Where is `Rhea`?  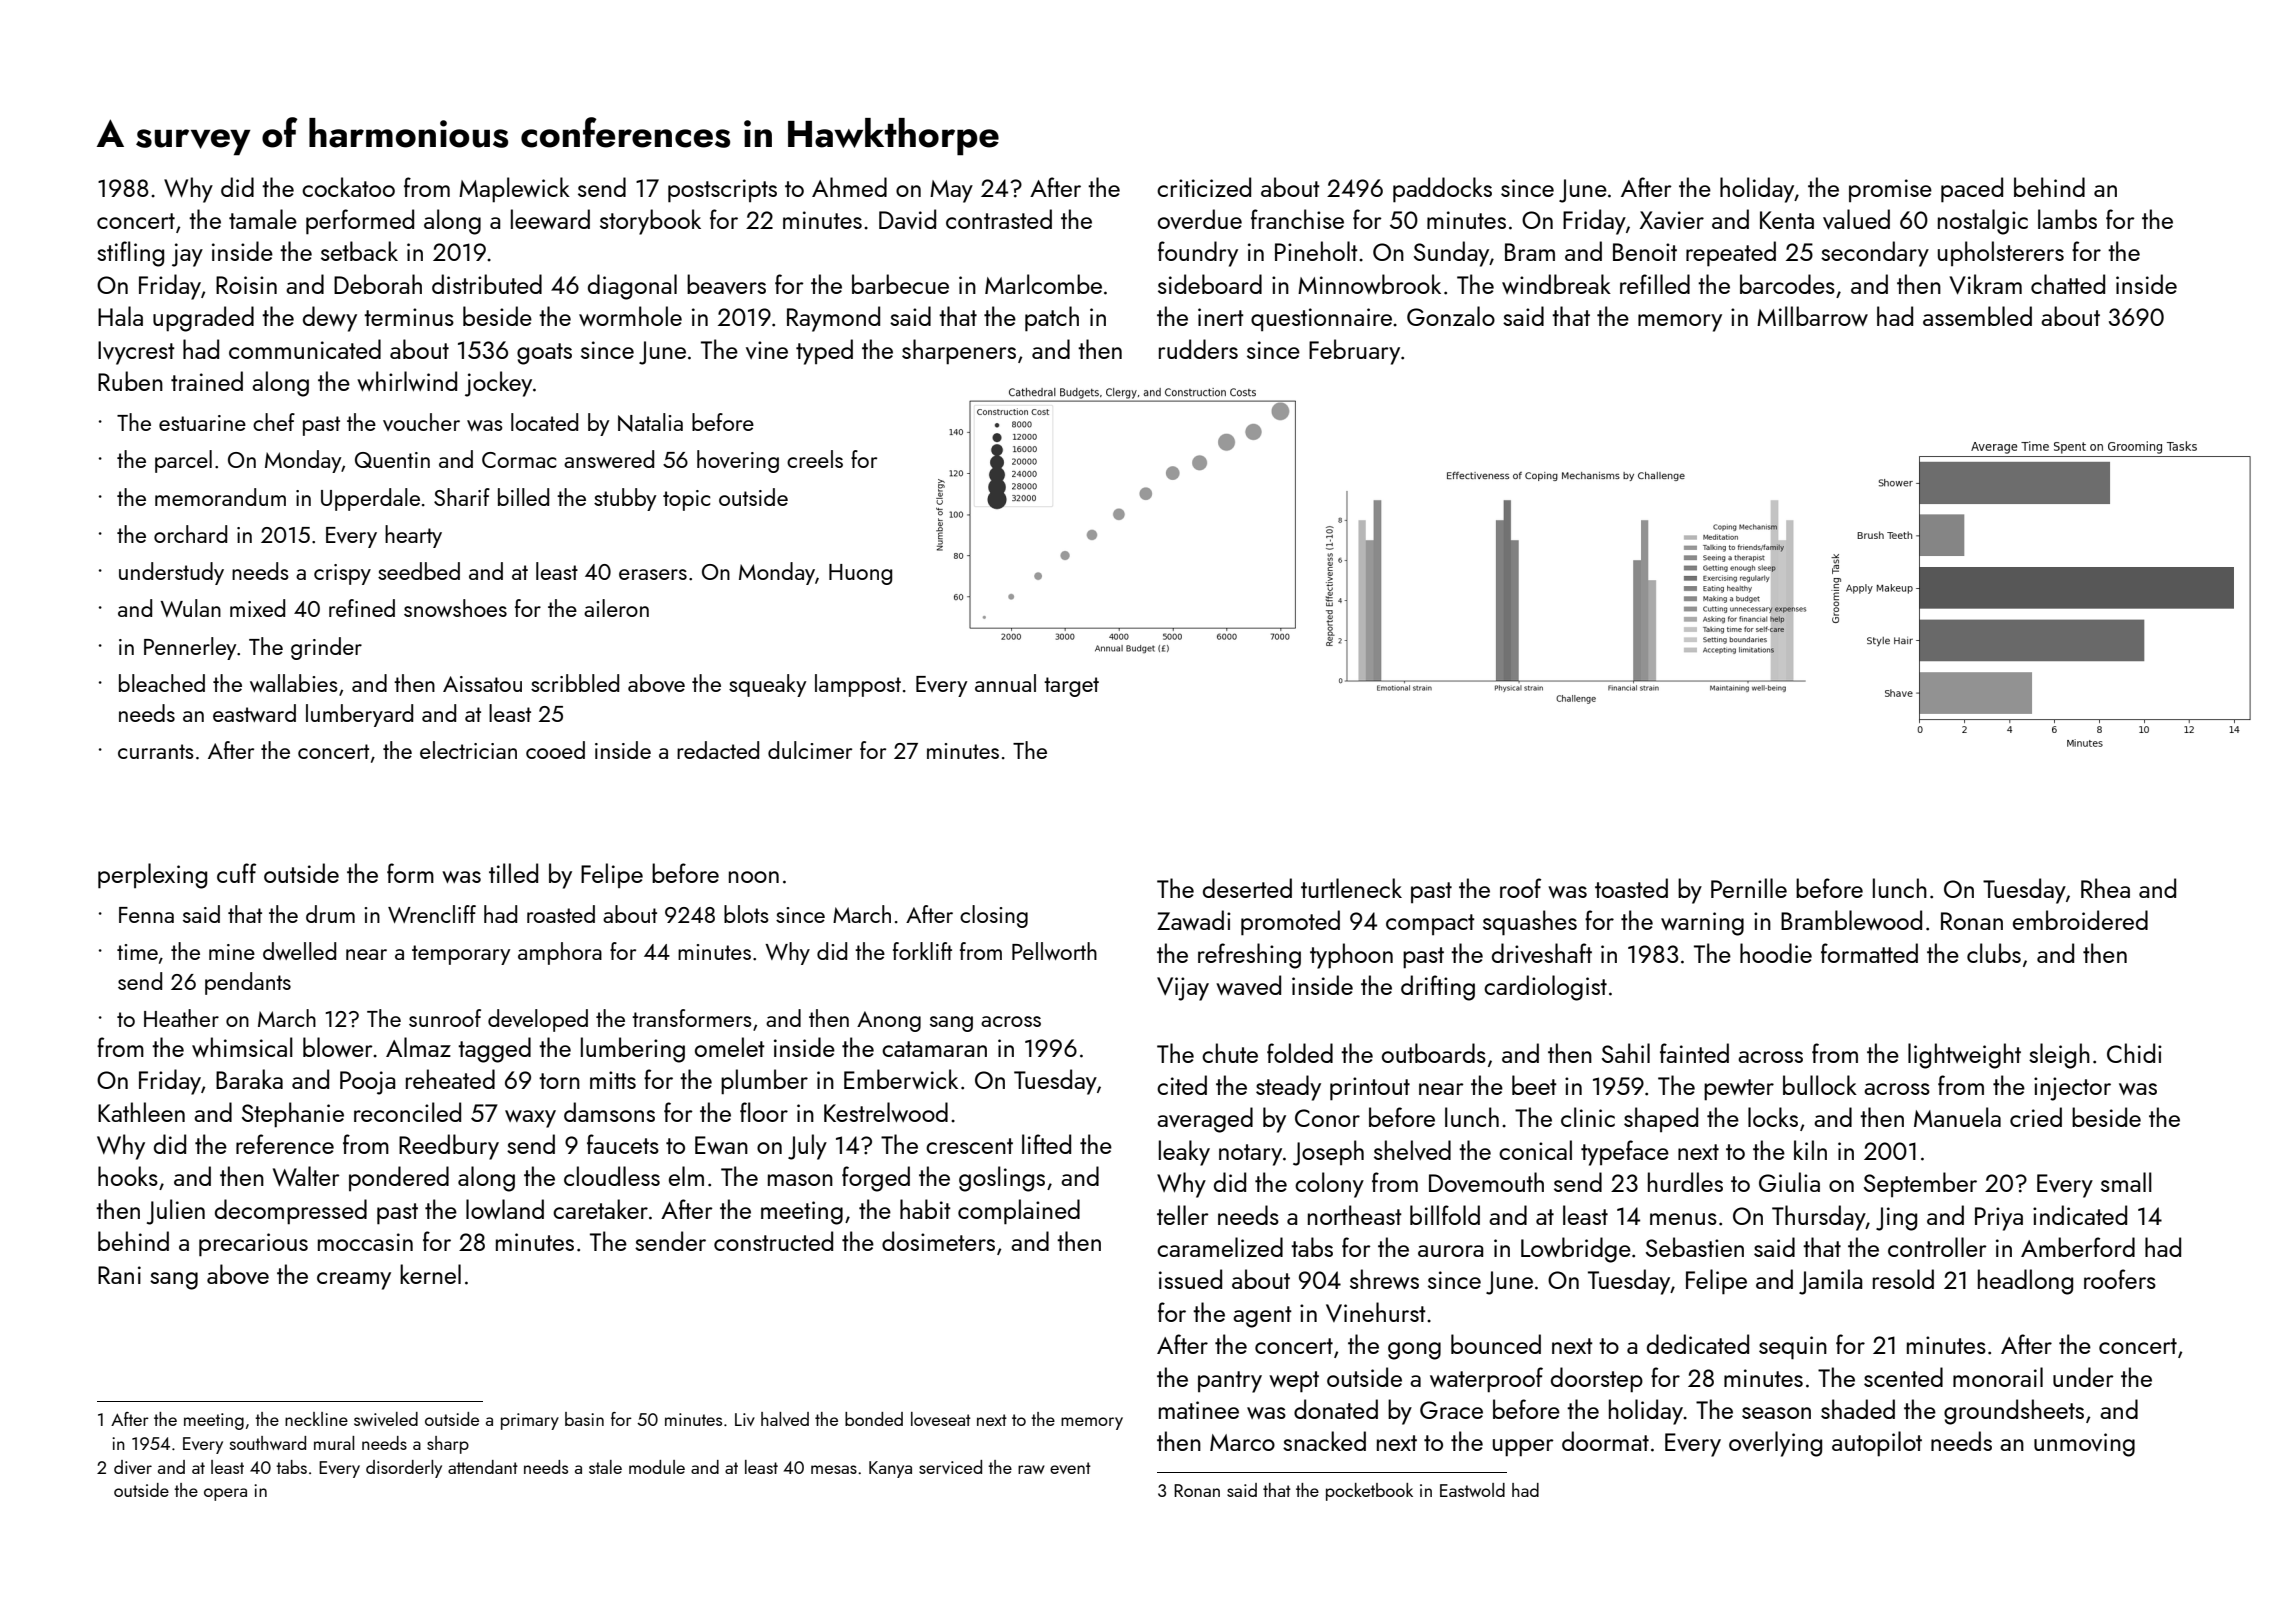 Rhea is located at coordinates (2105, 888).
